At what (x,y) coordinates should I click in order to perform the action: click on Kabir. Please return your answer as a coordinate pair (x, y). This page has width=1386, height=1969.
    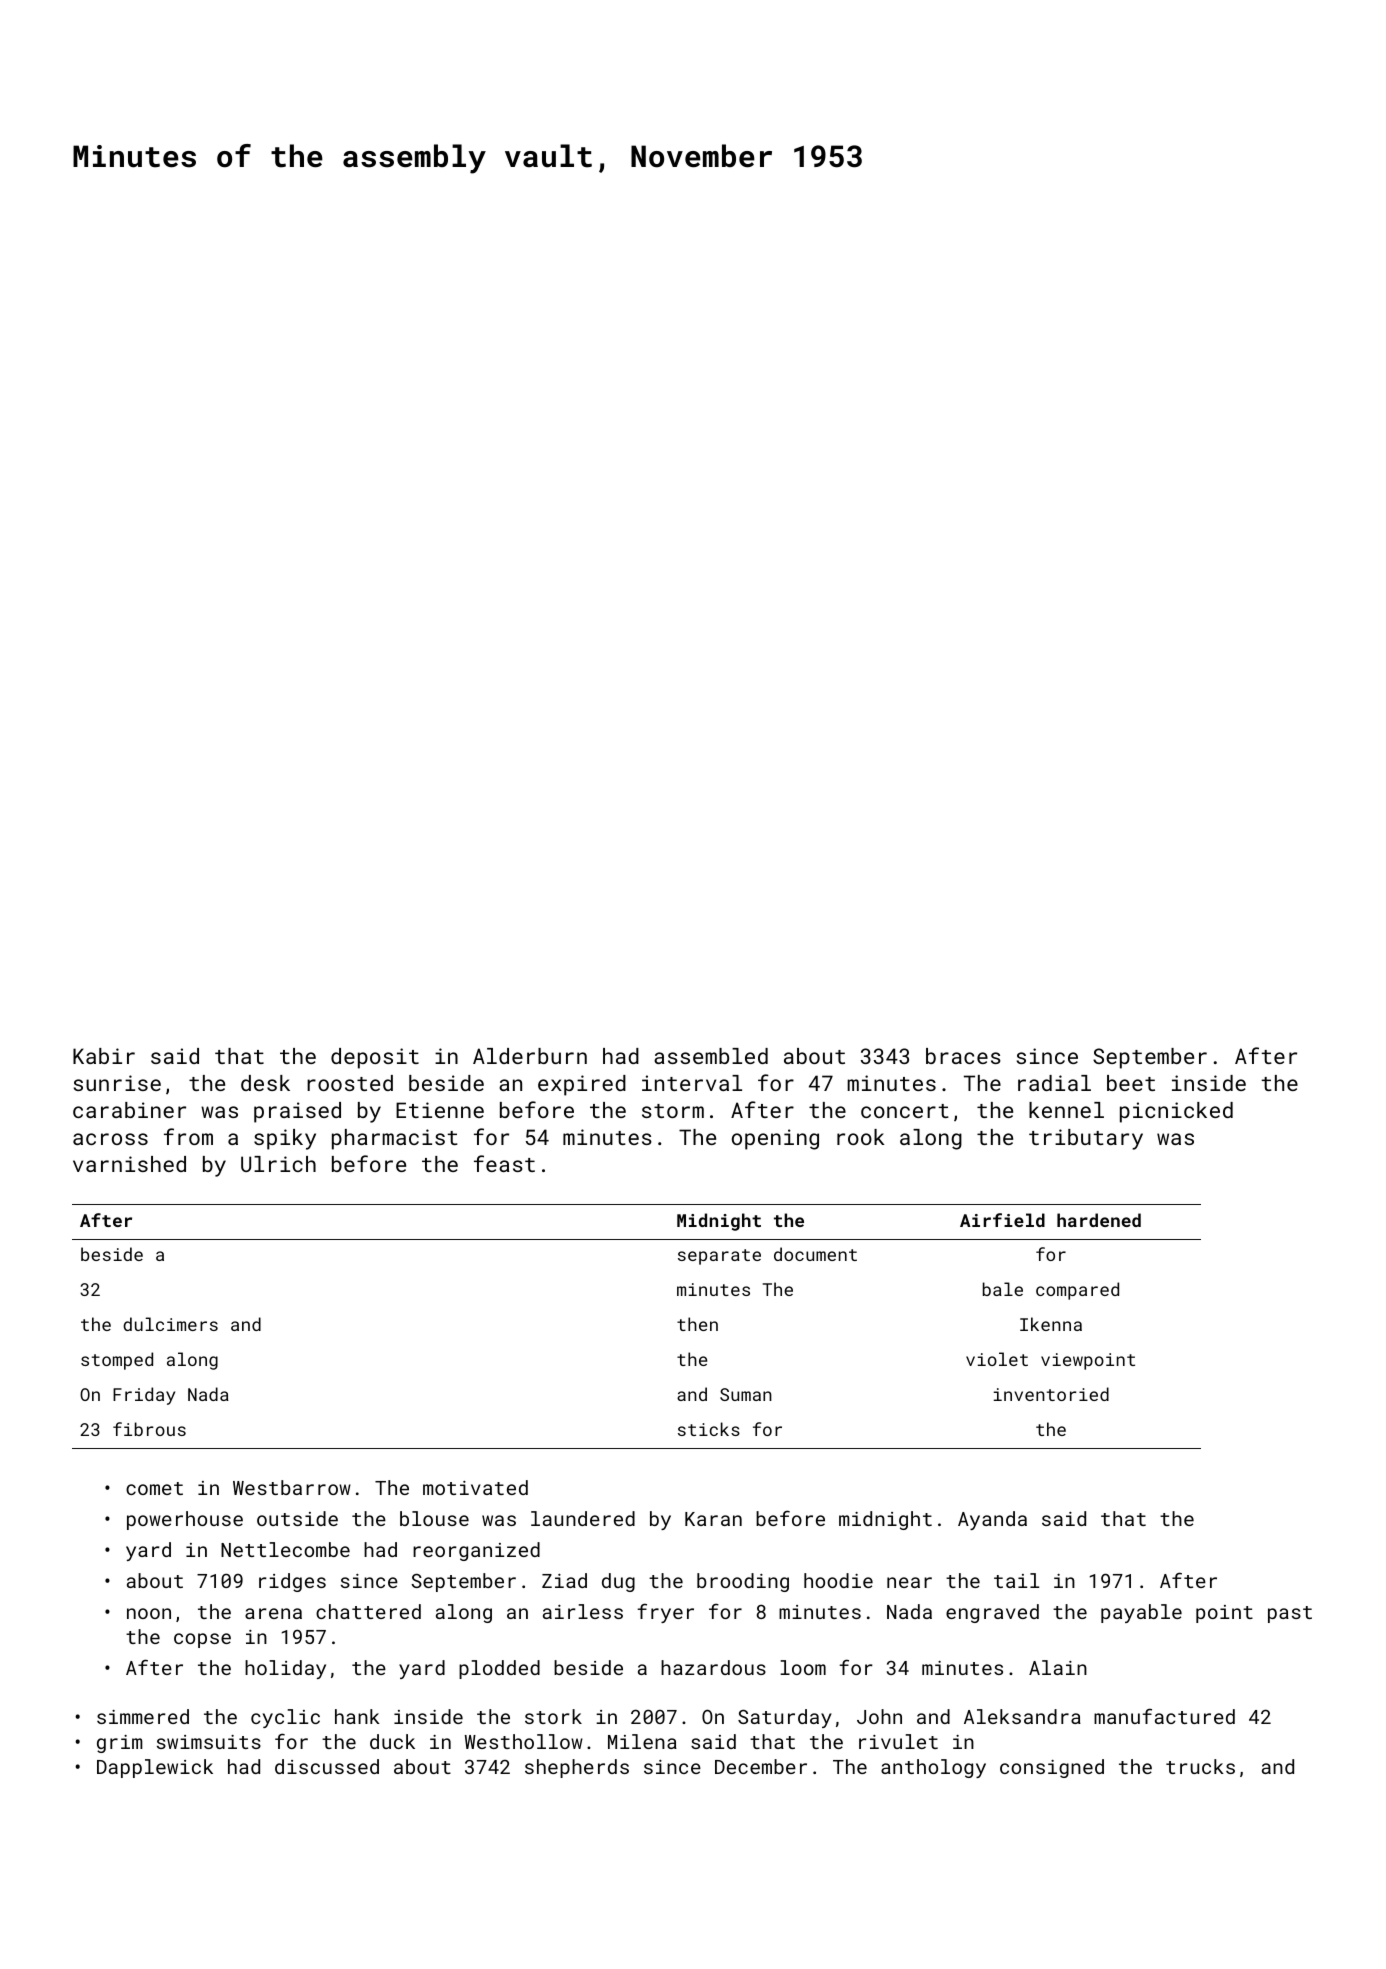
    Looking at the image, I should click on (104, 1056).
